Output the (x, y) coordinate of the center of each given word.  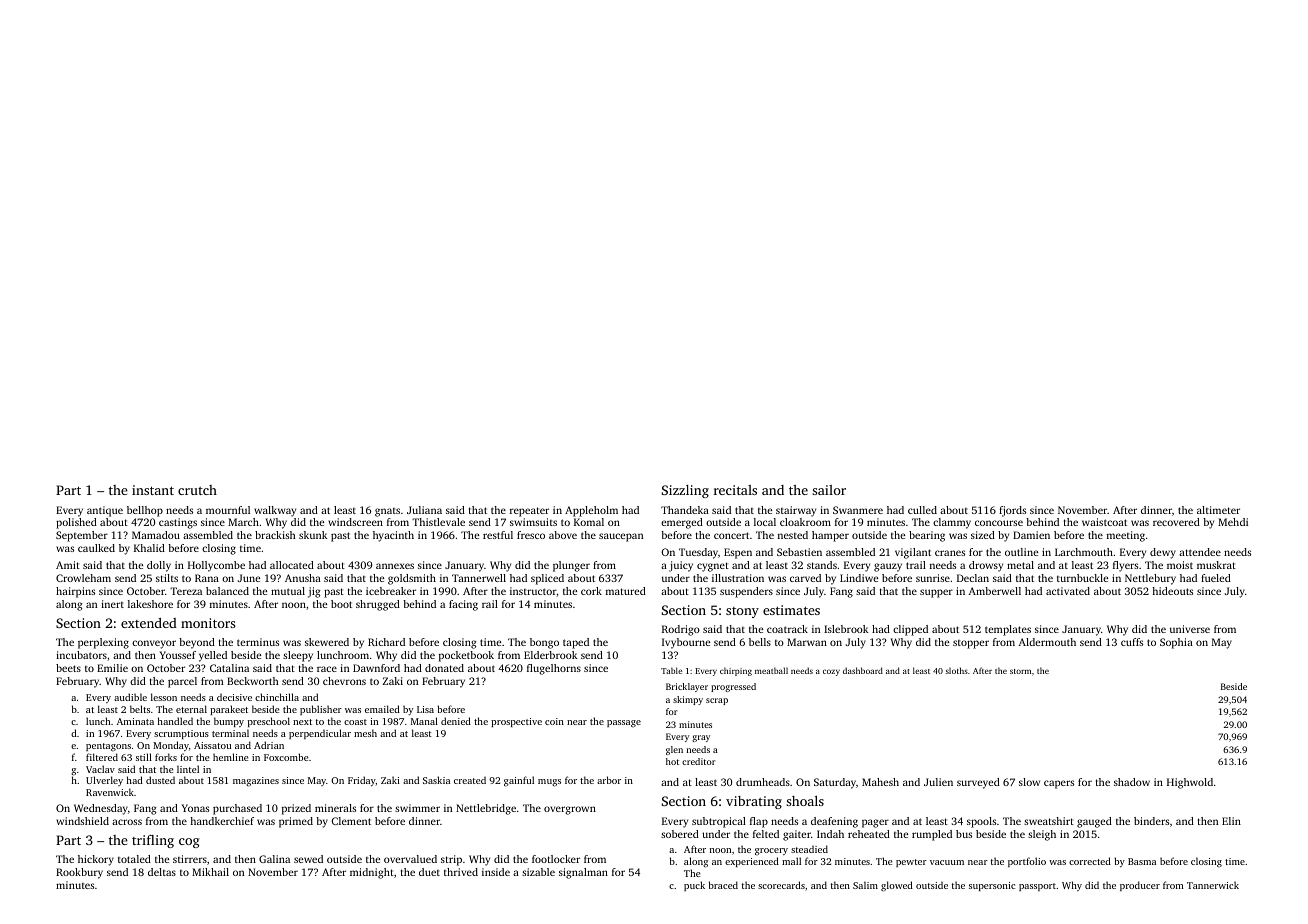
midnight (372, 873)
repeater (529, 512)
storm (1020, 671)
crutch (197, 490)
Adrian (269, 745)
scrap (717, 701)
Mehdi (1233, 522)
